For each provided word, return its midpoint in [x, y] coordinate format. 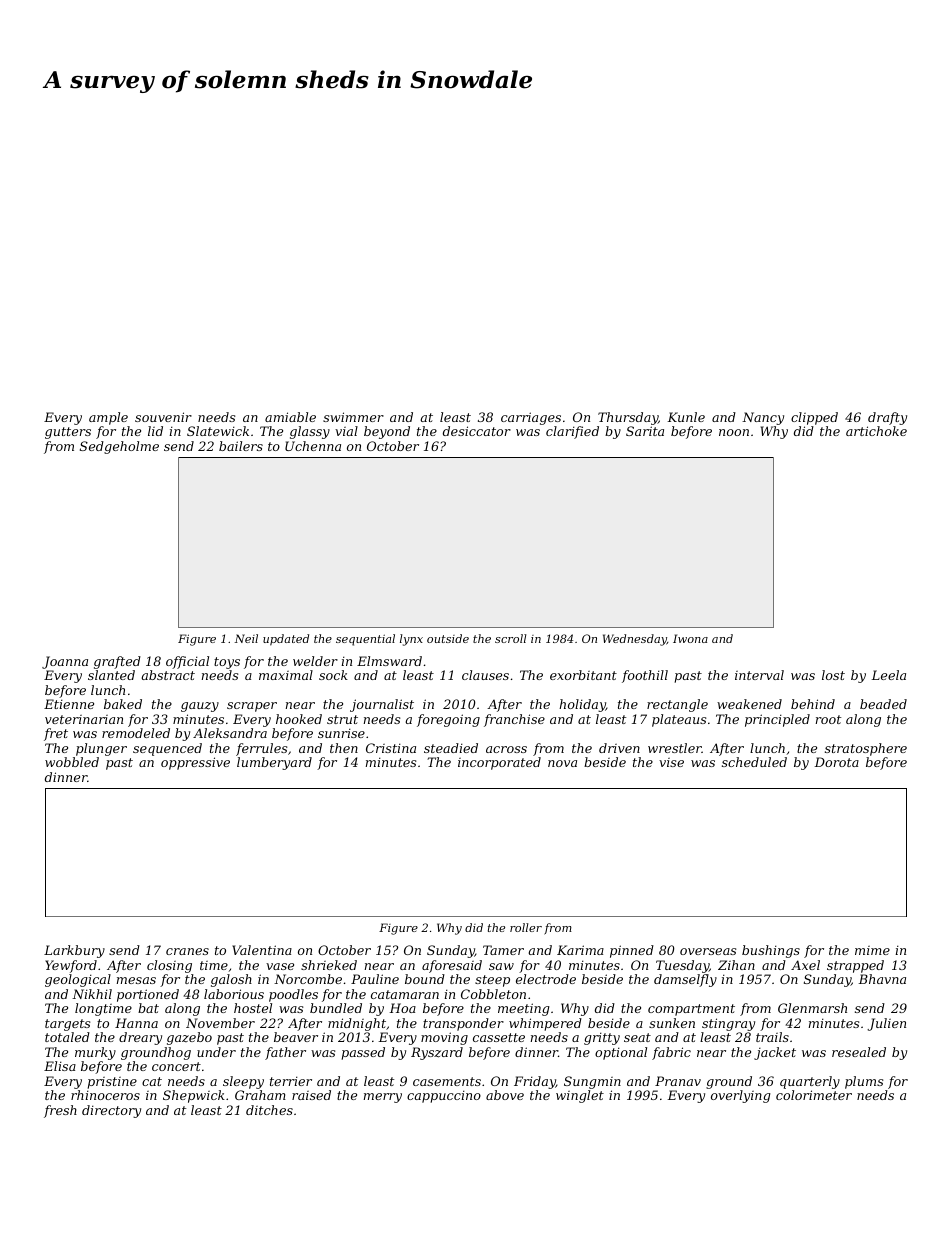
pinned [632, 951]
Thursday [628, 418]
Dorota [836, 762]
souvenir [163, 417]
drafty [887, 418]
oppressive [195, 763]
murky [95, 1053]
